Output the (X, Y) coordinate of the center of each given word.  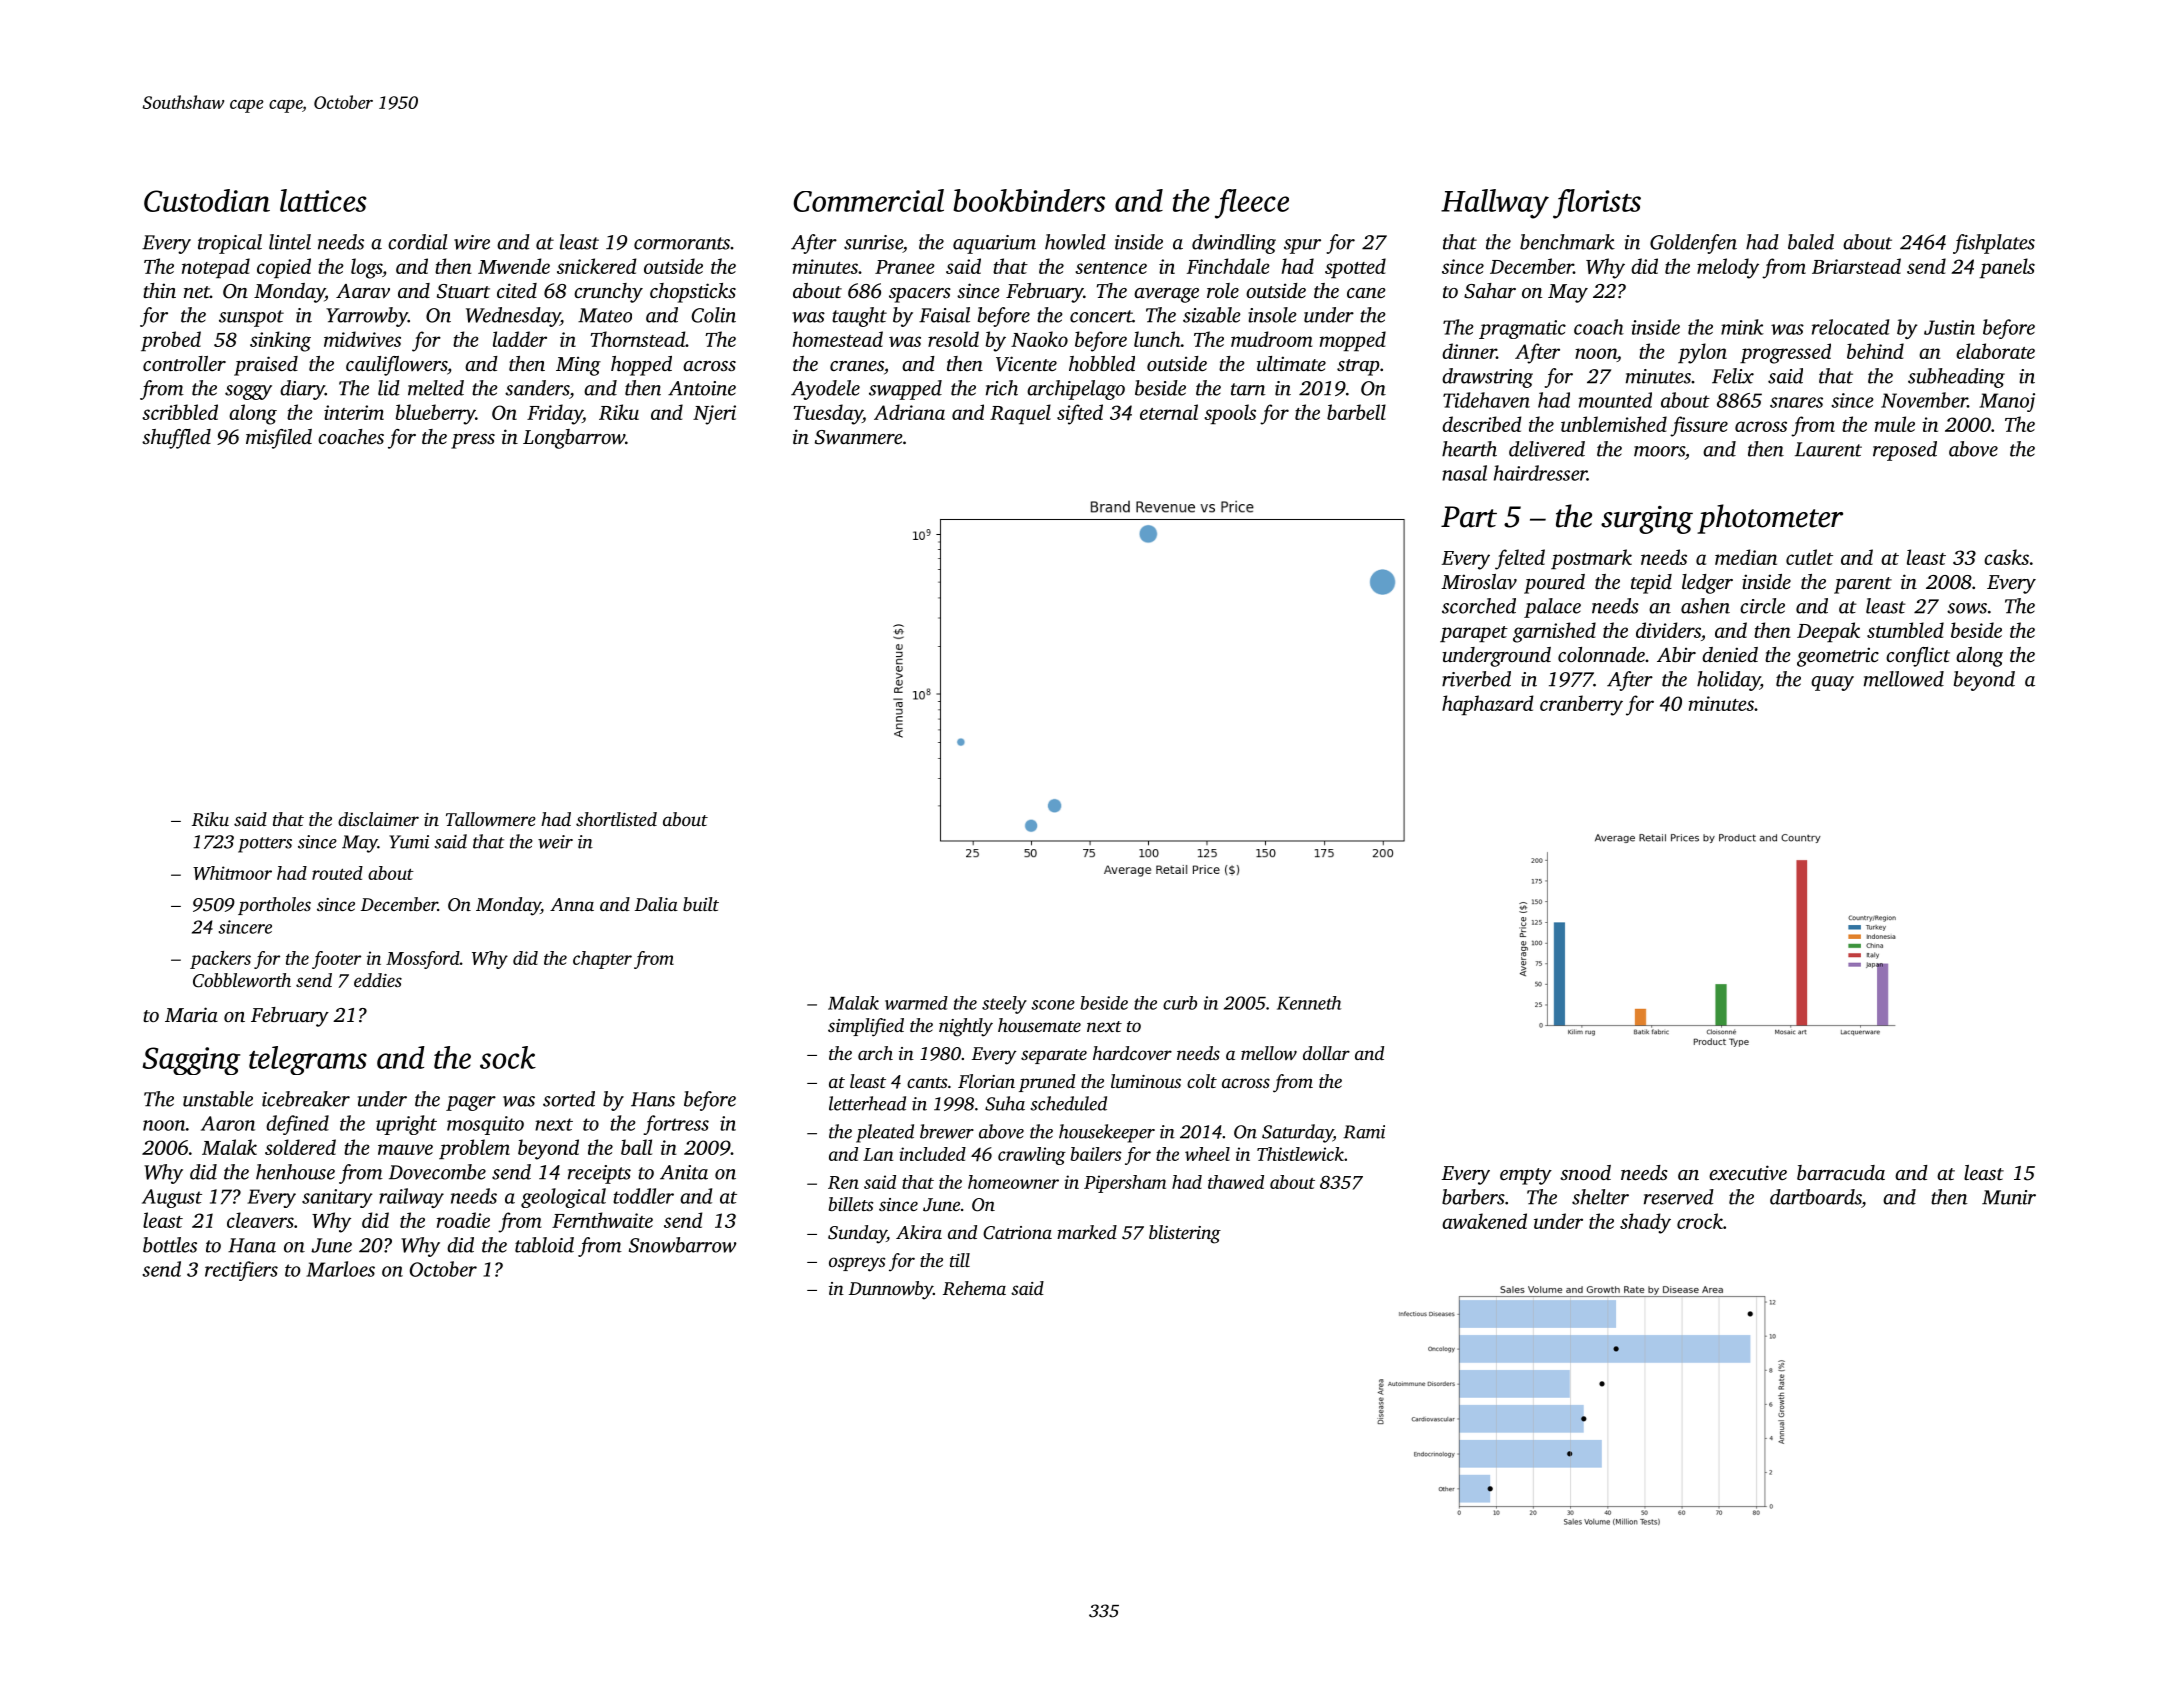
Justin (1949, 327)
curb (1180, 1003)
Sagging (191, 1061)
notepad (216, 268)
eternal (1169, 412)
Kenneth (1309, 1003)
